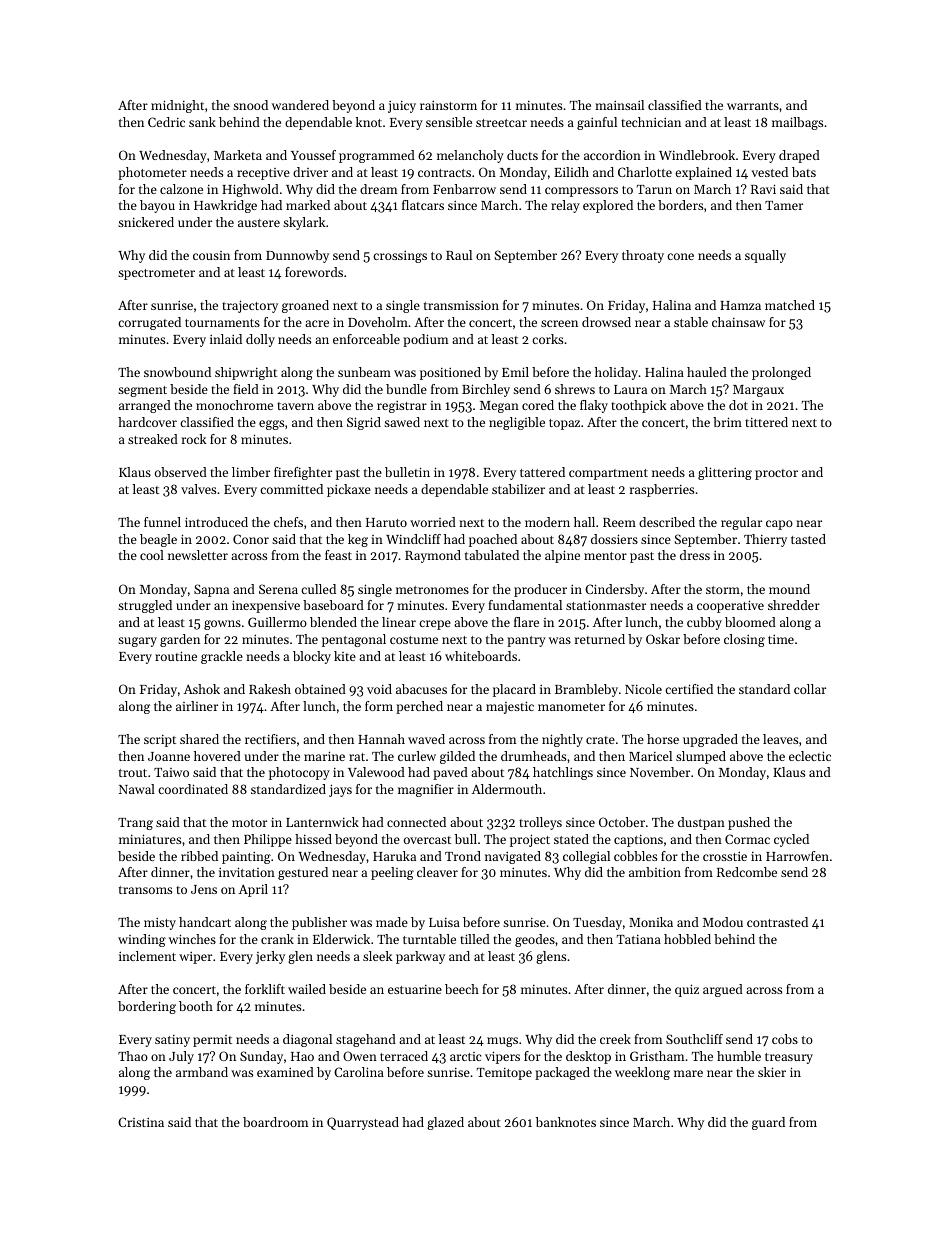 The height and width of the screenshot is (1233, 952). I want to click on Conor, so click(251, 539).
